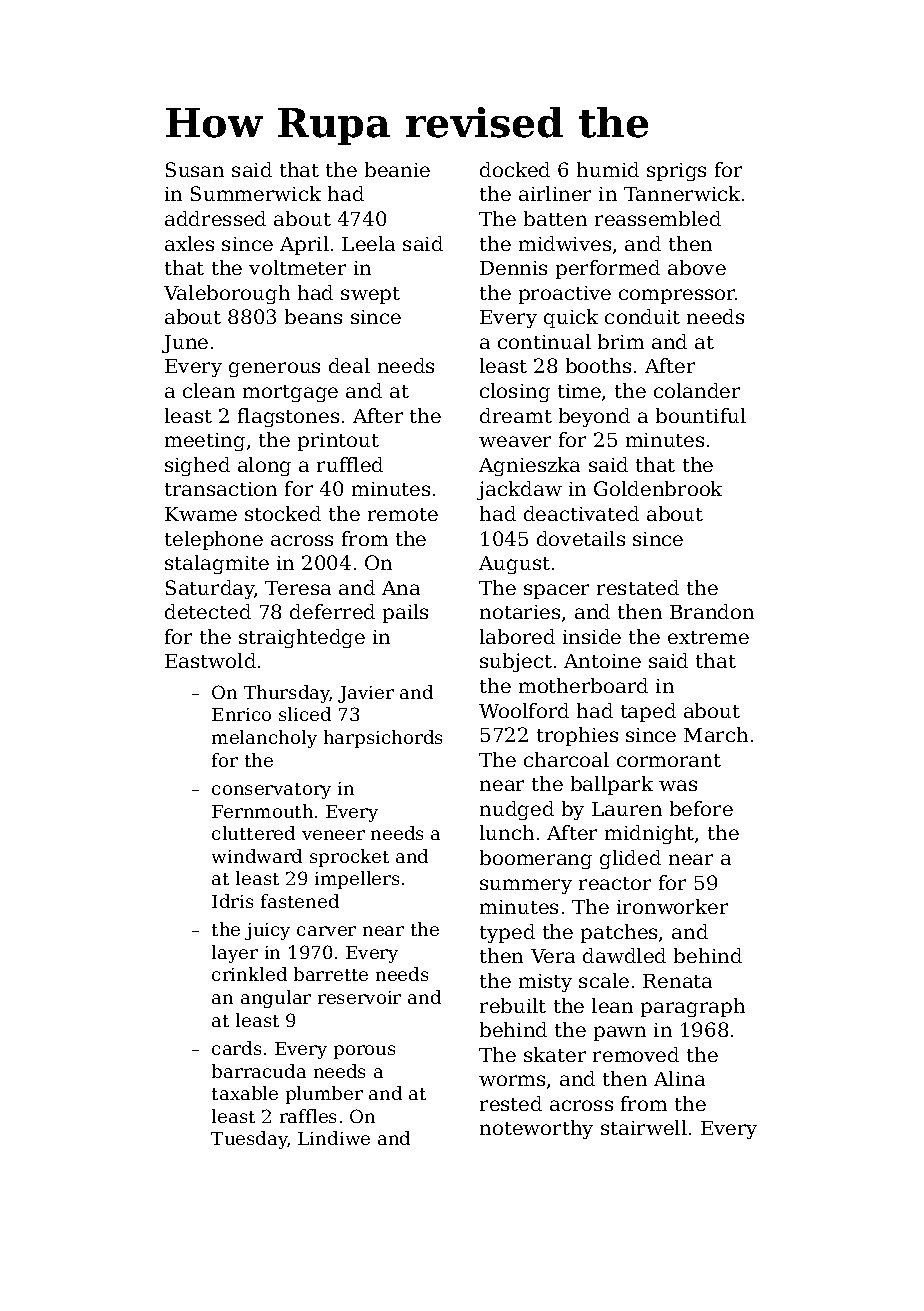 The width and height of the document is (924, 1311). What do you see at coordinates (366, 694) in the document?
I see `Javier` at bounding box center [366, 694].
